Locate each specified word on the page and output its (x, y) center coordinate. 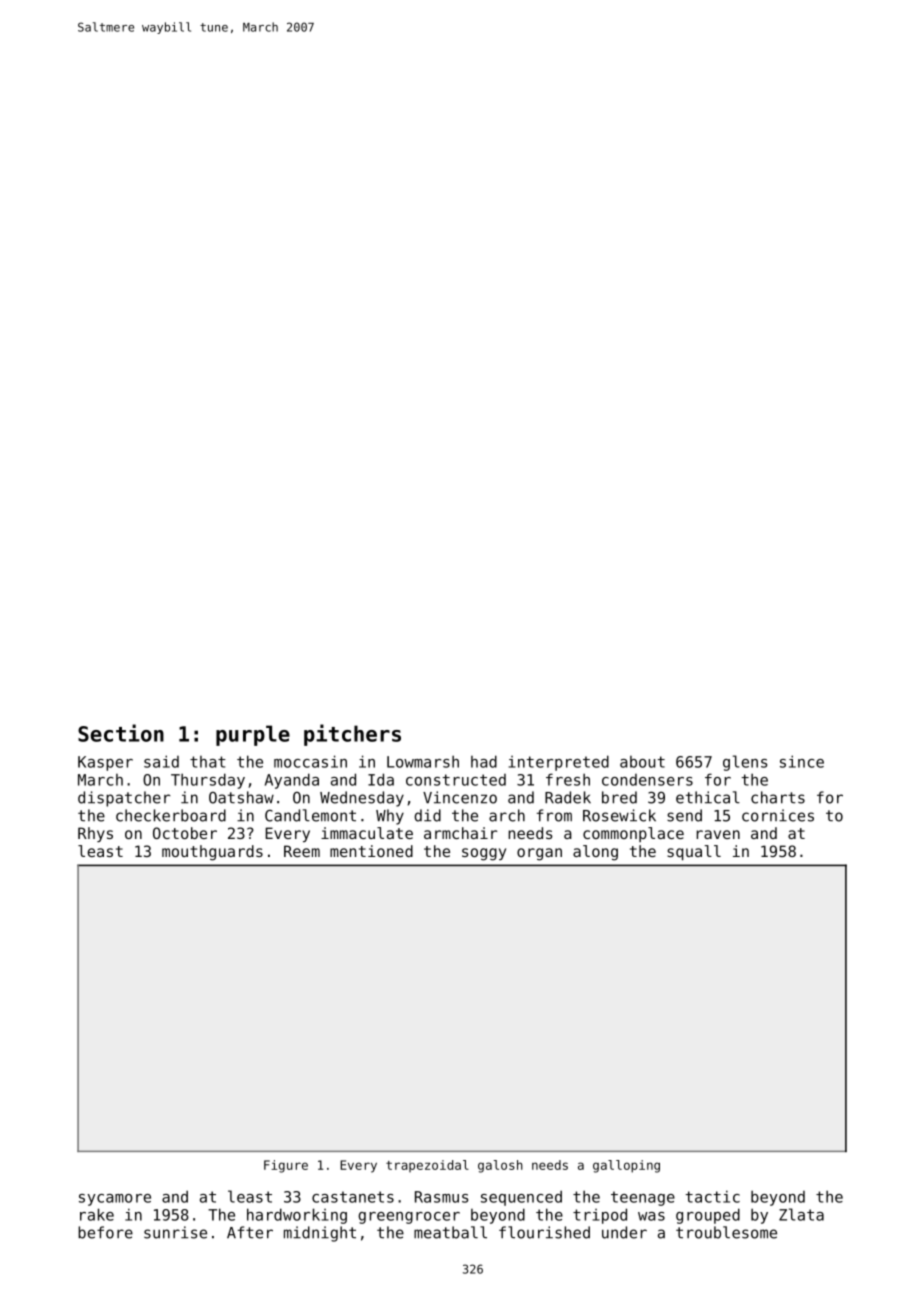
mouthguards (212, 853)
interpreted (559, 763)
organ (539, 854)
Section (121, 733)
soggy (484, 854)
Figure (286, 1166)
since (802, 761)
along (595, 853)
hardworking (297, 1216)
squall (694, 853)
